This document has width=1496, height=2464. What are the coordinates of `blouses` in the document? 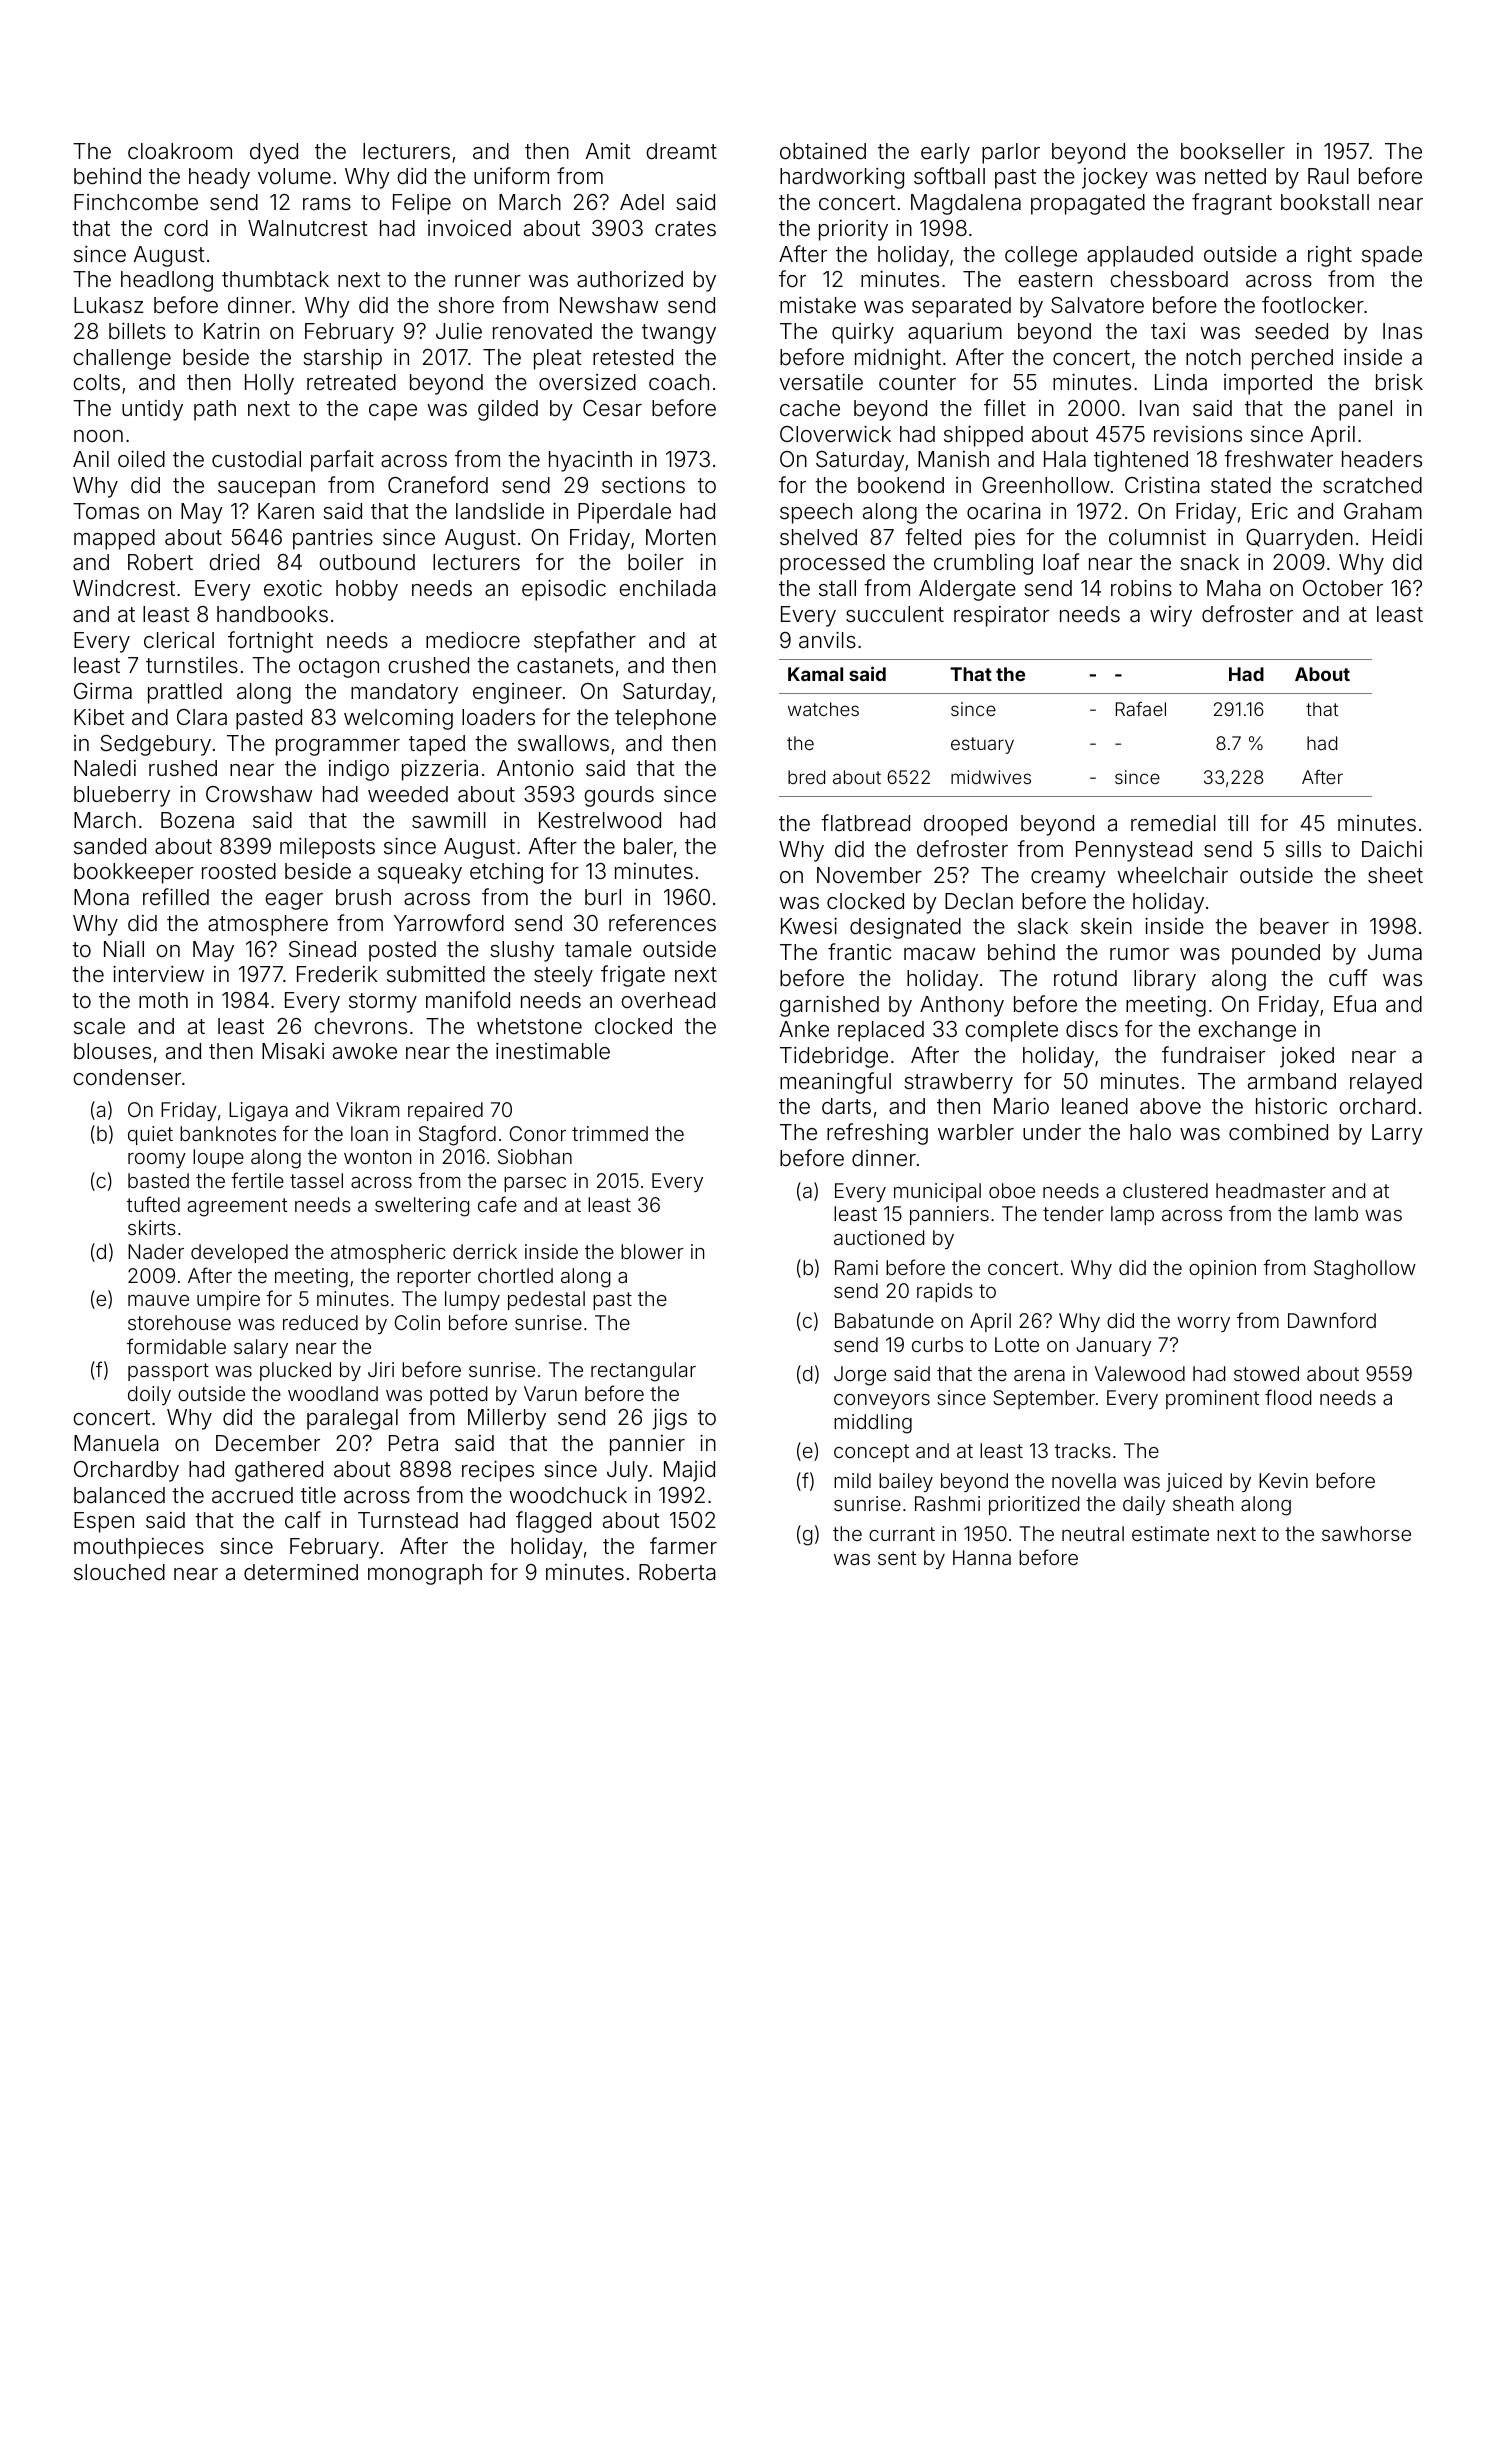 It's located at (112, 1051).
